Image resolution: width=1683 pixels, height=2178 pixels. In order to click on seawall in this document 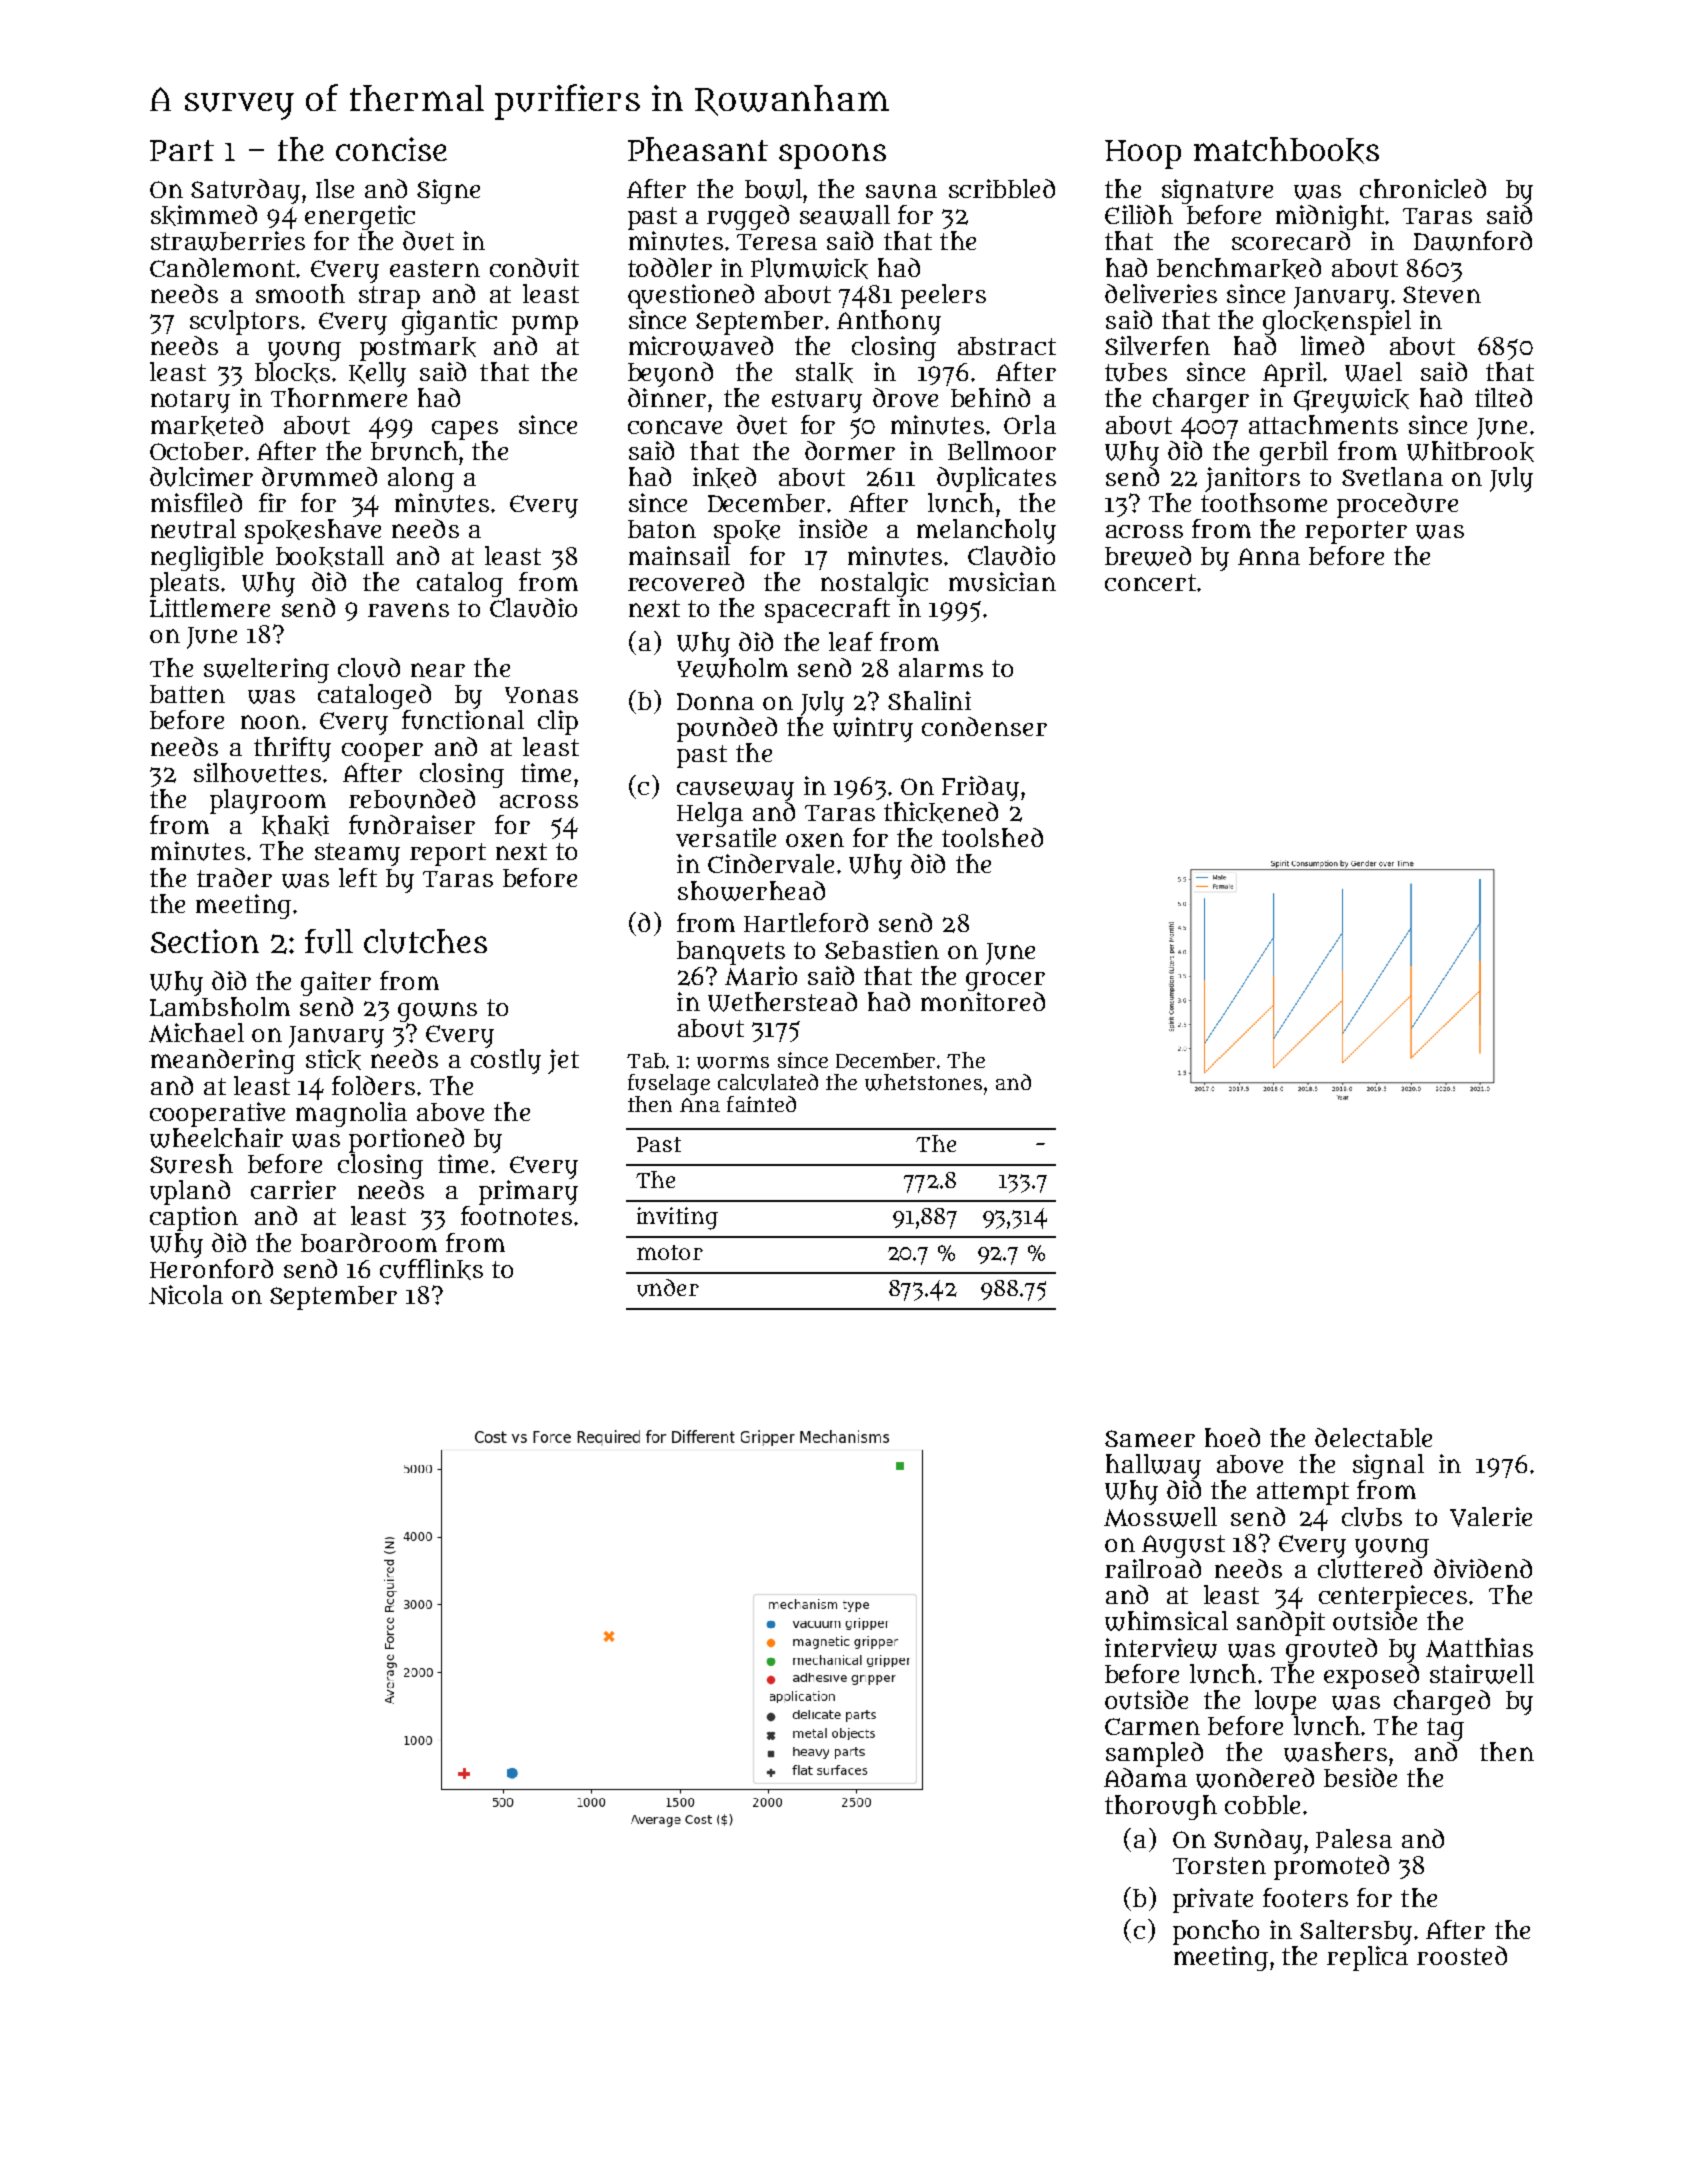, I will do `click(845, 215)`.
